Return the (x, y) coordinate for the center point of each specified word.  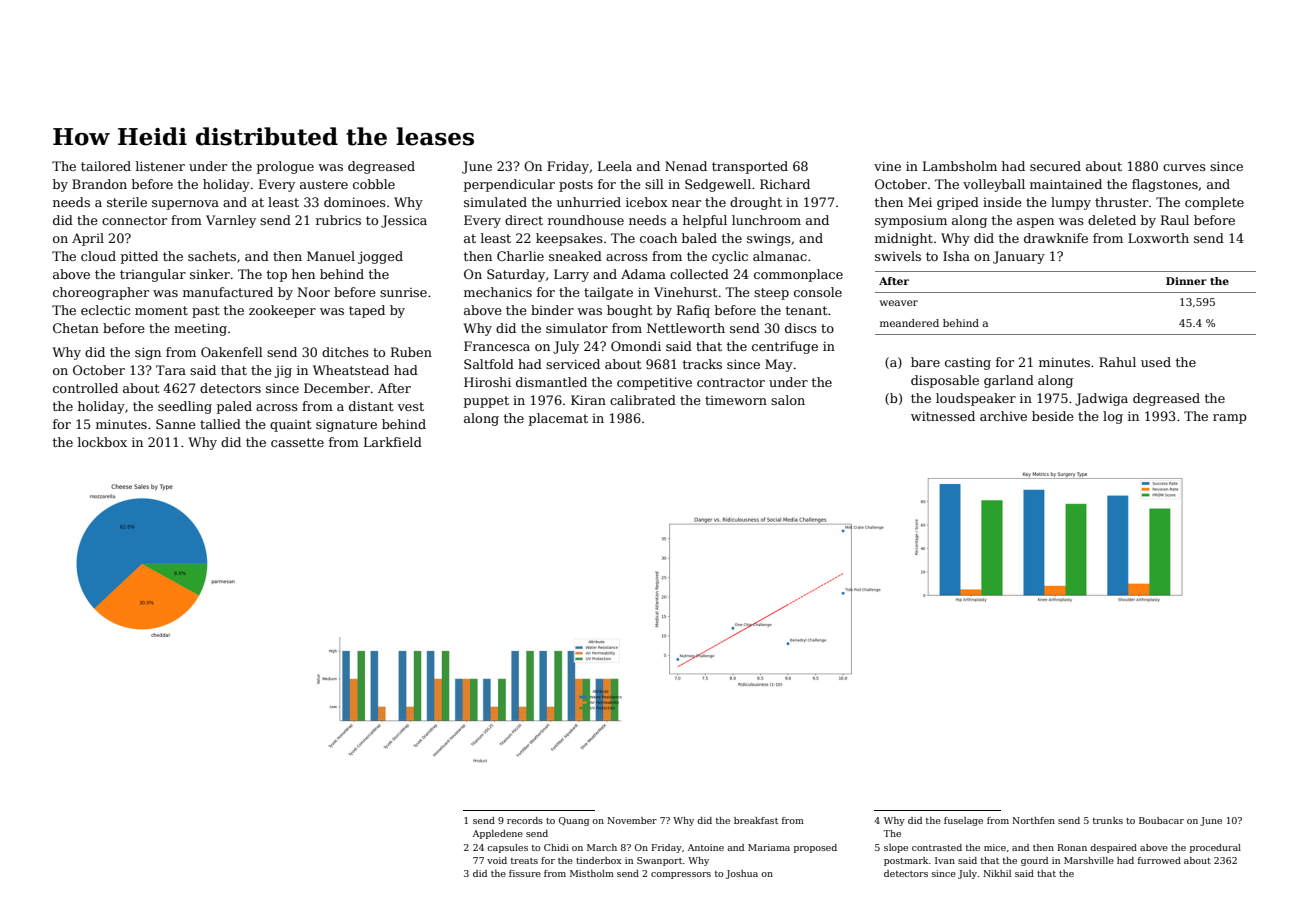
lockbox (102, 442)
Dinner (1186, 281)
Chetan (76, 328)
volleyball (994, 185)
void (497, 860)
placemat (558, 419)
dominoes (355, 202)
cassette (297, 442)
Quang (574, 821)
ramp (1230, 419)
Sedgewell (718, 185)
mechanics (498, 292)
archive (1003, 416)
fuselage (963, 821)
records (525, 820)
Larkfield (393, 442)
